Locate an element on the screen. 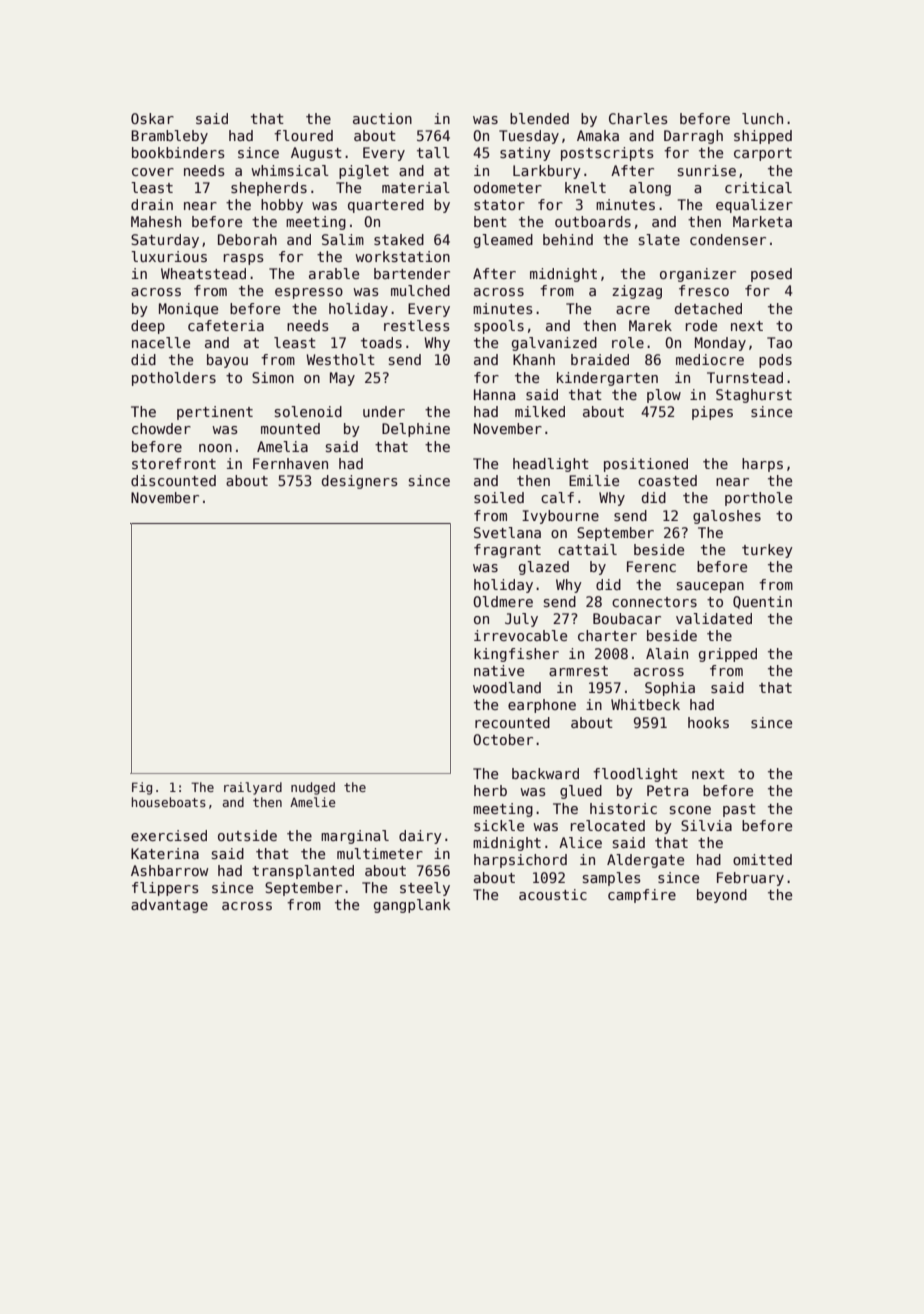 The height and width of the screenshot is (1314, 924). recounted is located at coordinates (512, 722).
